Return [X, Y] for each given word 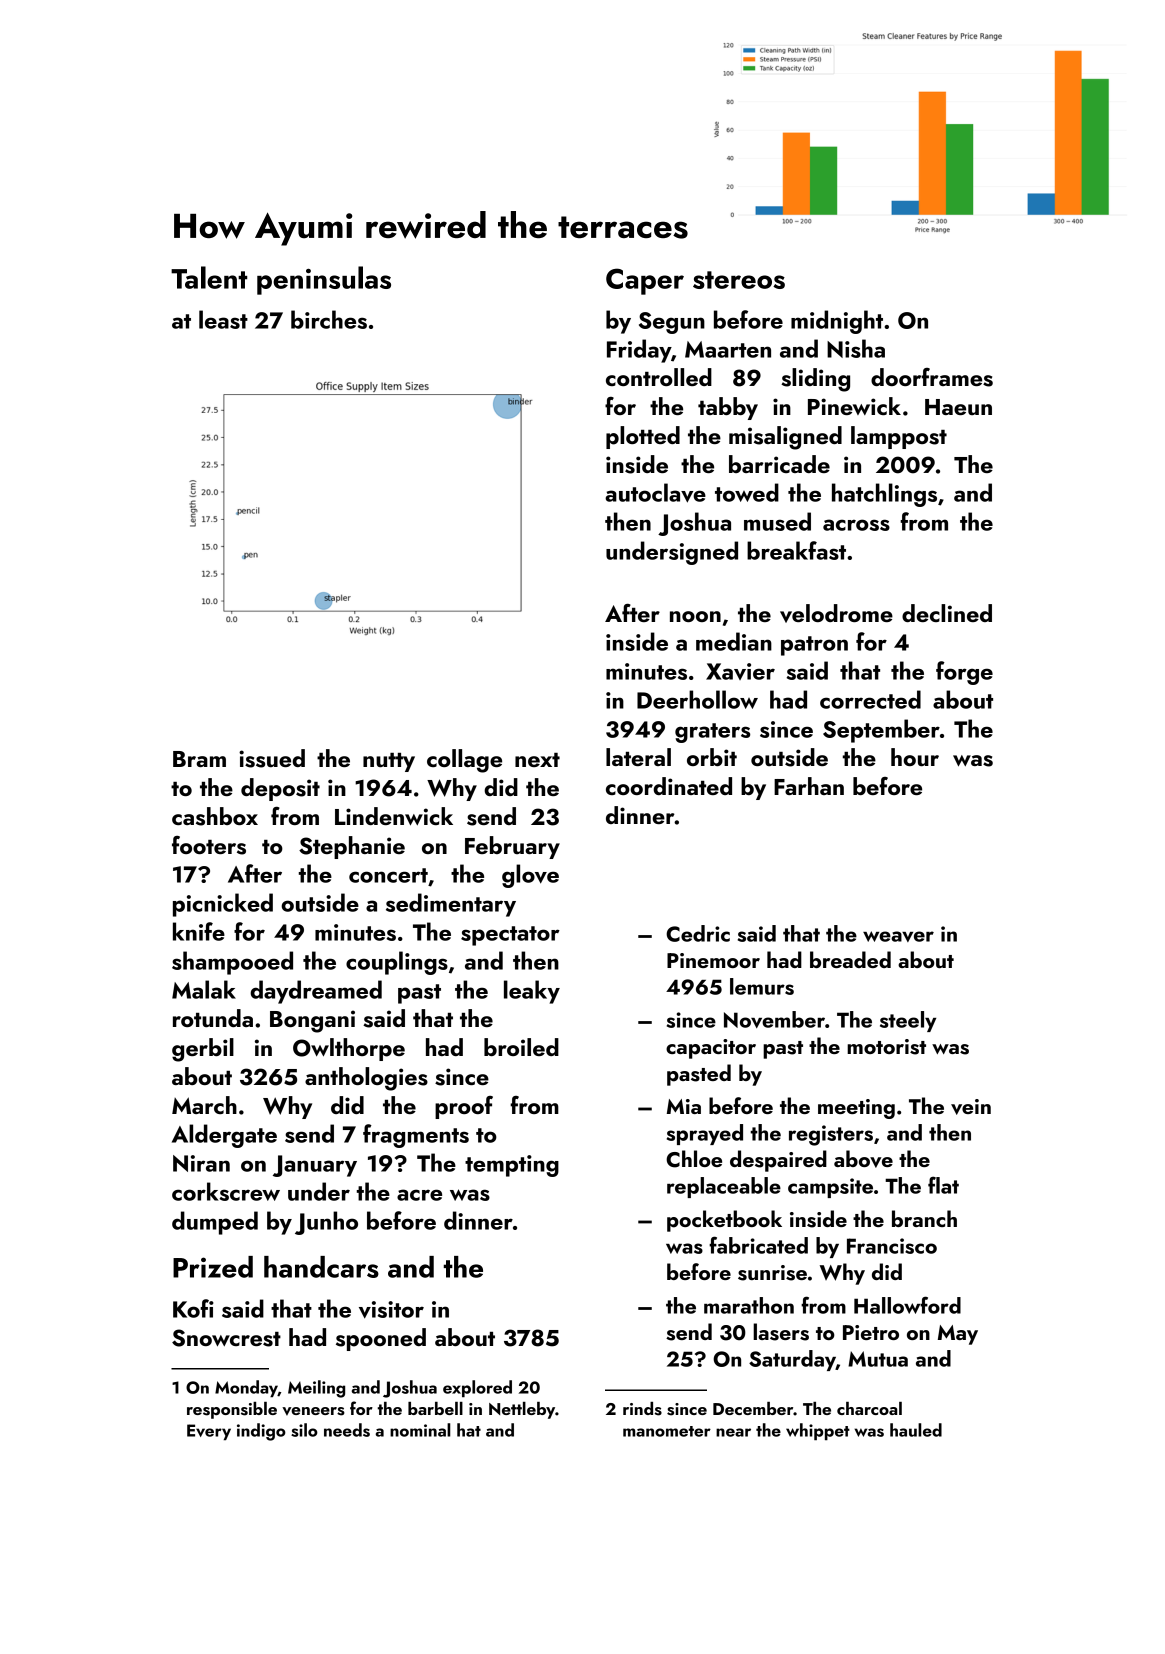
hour [915, 757]
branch [924, 1218]
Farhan [809, 786]
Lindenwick [394, 816]
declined [947, 613]
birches [329, 319]
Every [209, 1432]
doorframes [932, 377]
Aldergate [224, 1136]
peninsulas [324, 280]
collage [464, 761]
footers [209, 845]
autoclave [655, 493]
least [223, 319]
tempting [512, 1166]
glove [530, 876]
